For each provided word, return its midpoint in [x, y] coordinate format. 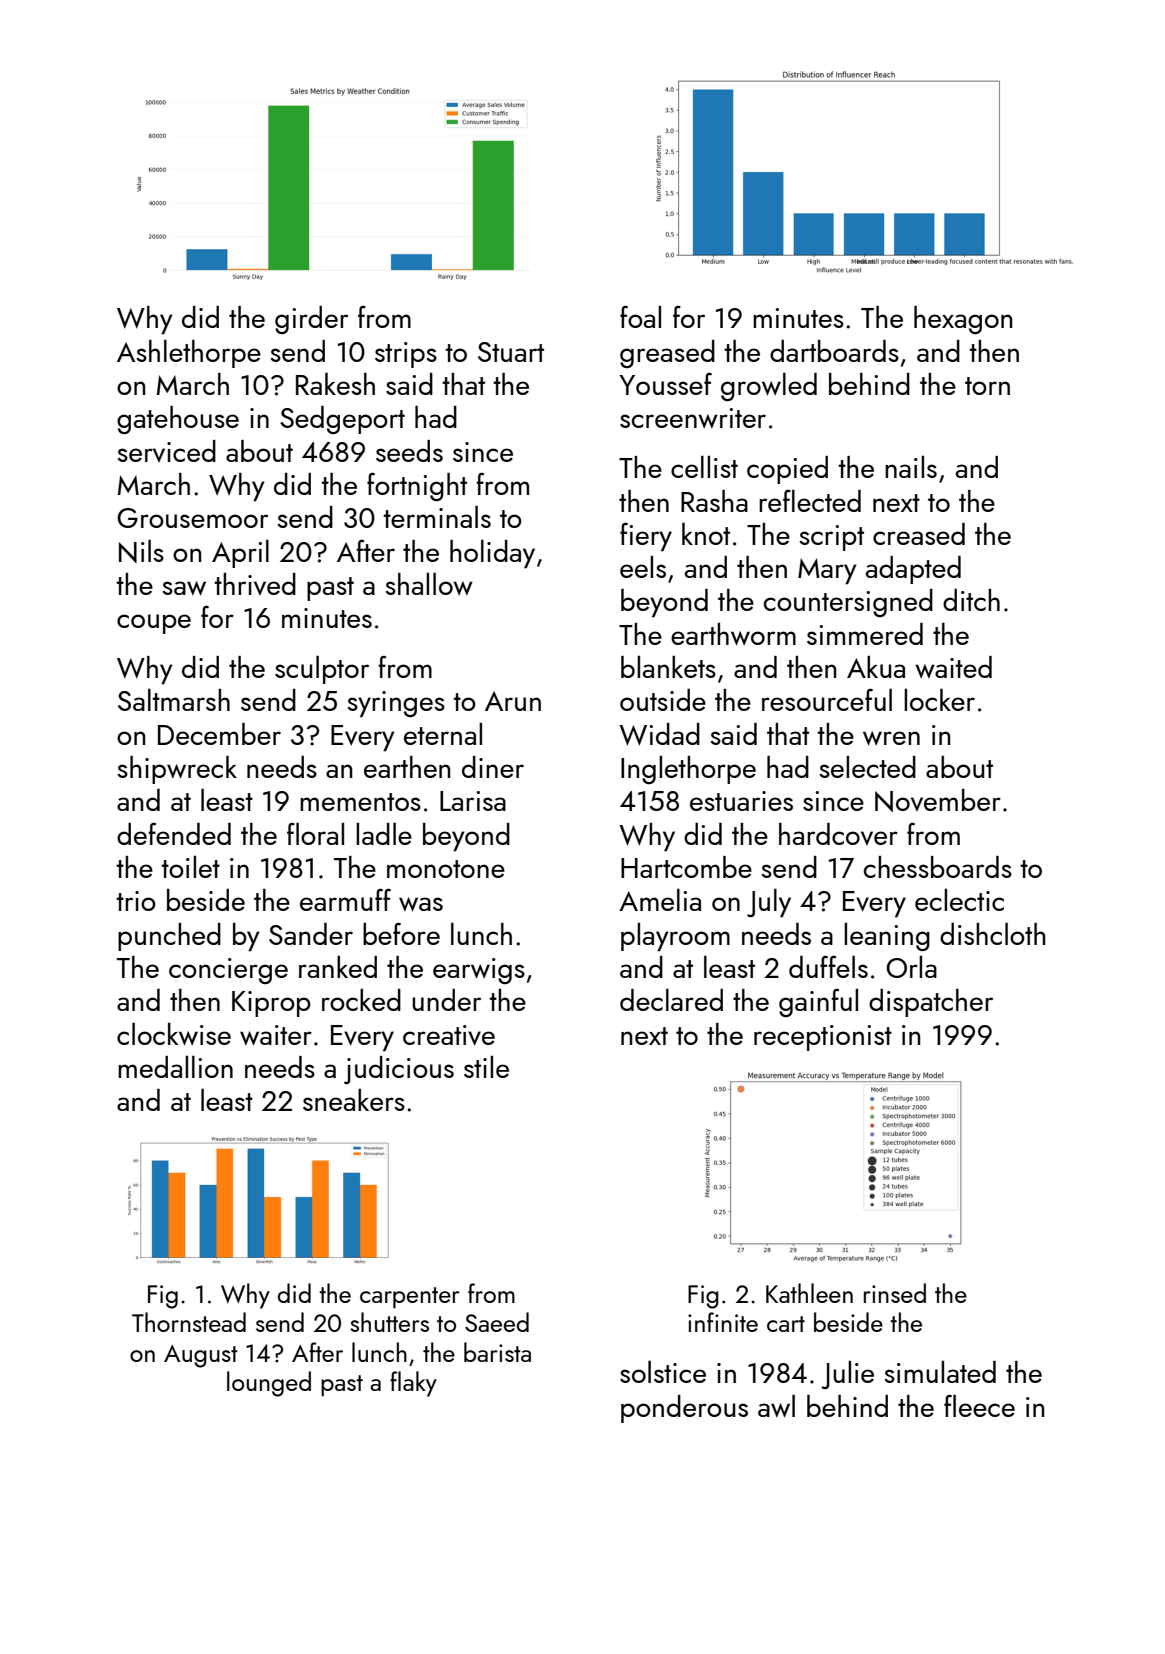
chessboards [938, 867]
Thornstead [189, 1322]
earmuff [345, 899]
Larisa [473, 801]
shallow [429, 584]
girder [311, 320]
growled [769, 387]
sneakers [354, 1100]
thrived [255, 584]
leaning [887, 937]
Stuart [511, 352]
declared [671, 1000]
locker [939, 700]
